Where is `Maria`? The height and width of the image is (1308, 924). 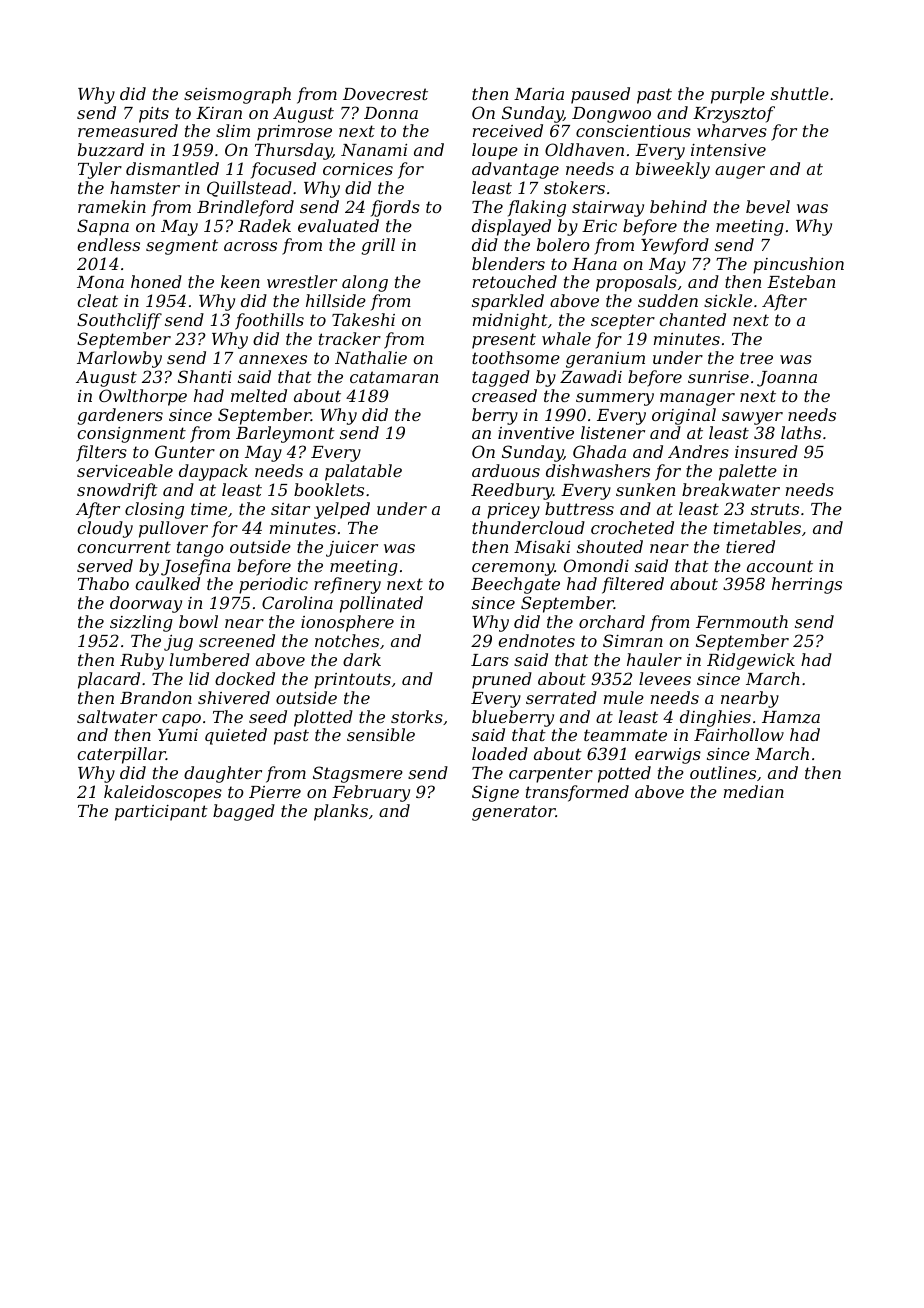
Maria is located at coordinates (539, 94).
